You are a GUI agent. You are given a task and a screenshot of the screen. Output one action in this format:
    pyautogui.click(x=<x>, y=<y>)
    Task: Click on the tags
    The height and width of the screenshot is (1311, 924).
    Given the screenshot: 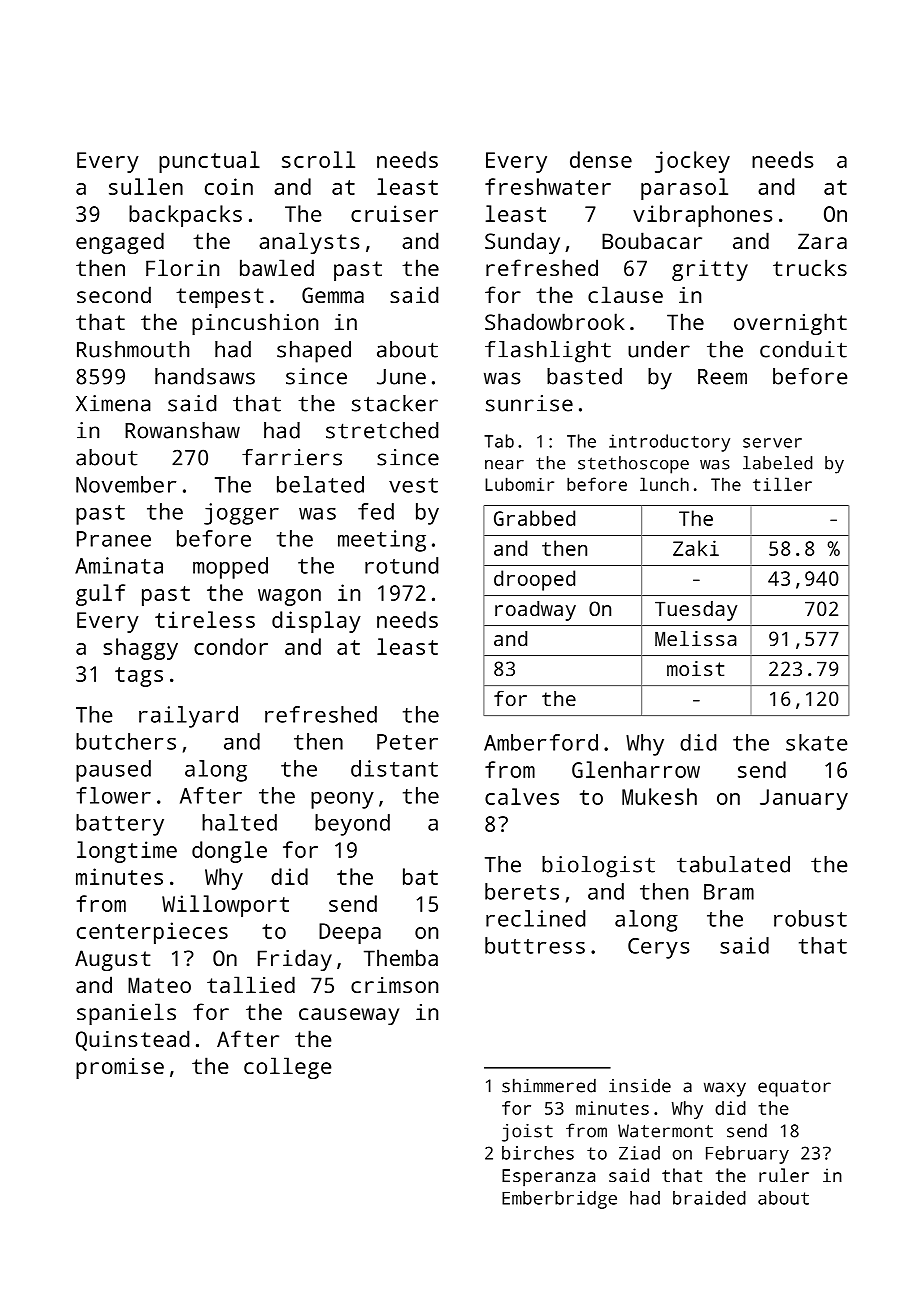 What is the action you would take?
    pyautogui.click(x=139, y=677)
